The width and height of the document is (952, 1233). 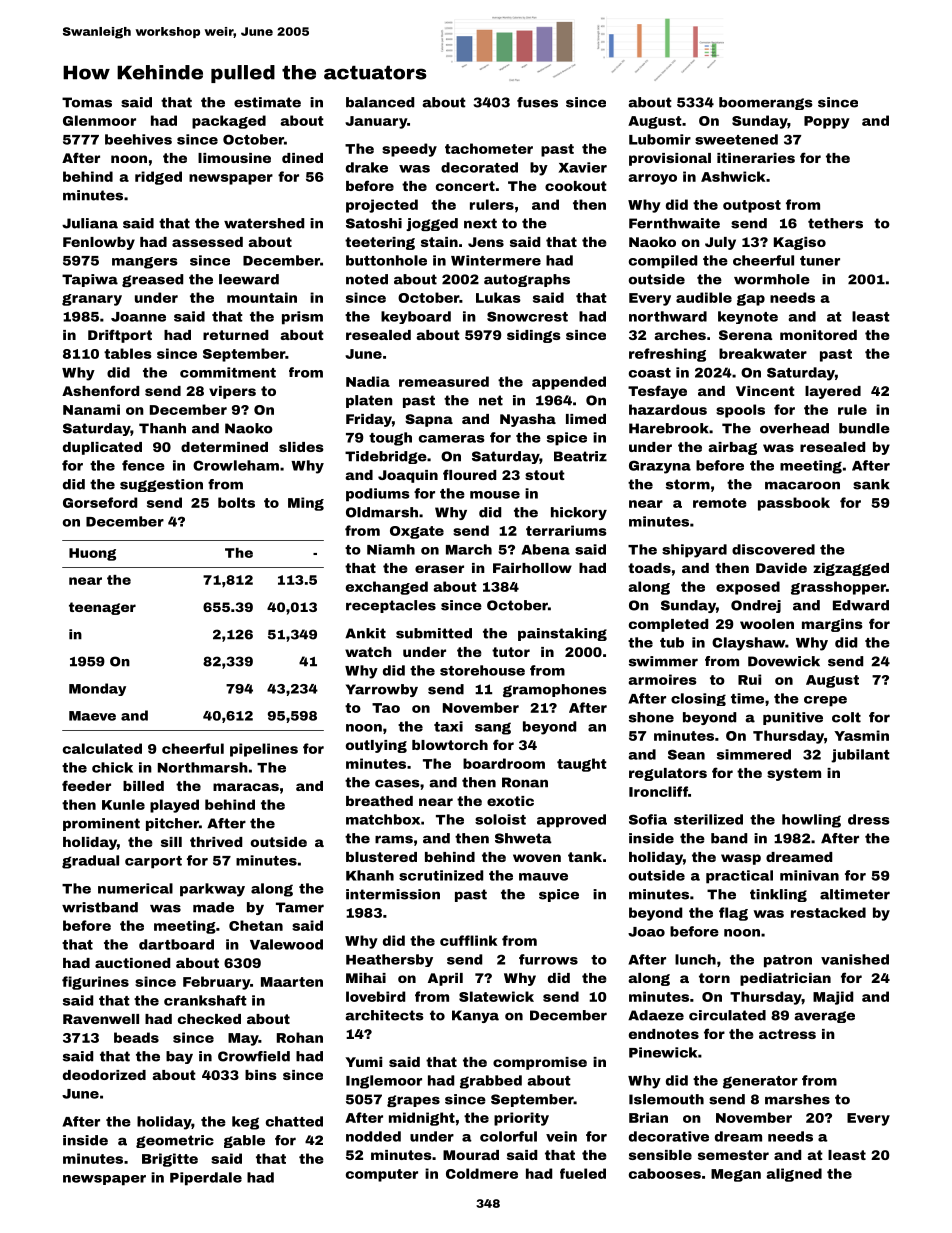 I want to click on bundle, so click(x=864, y=428).
